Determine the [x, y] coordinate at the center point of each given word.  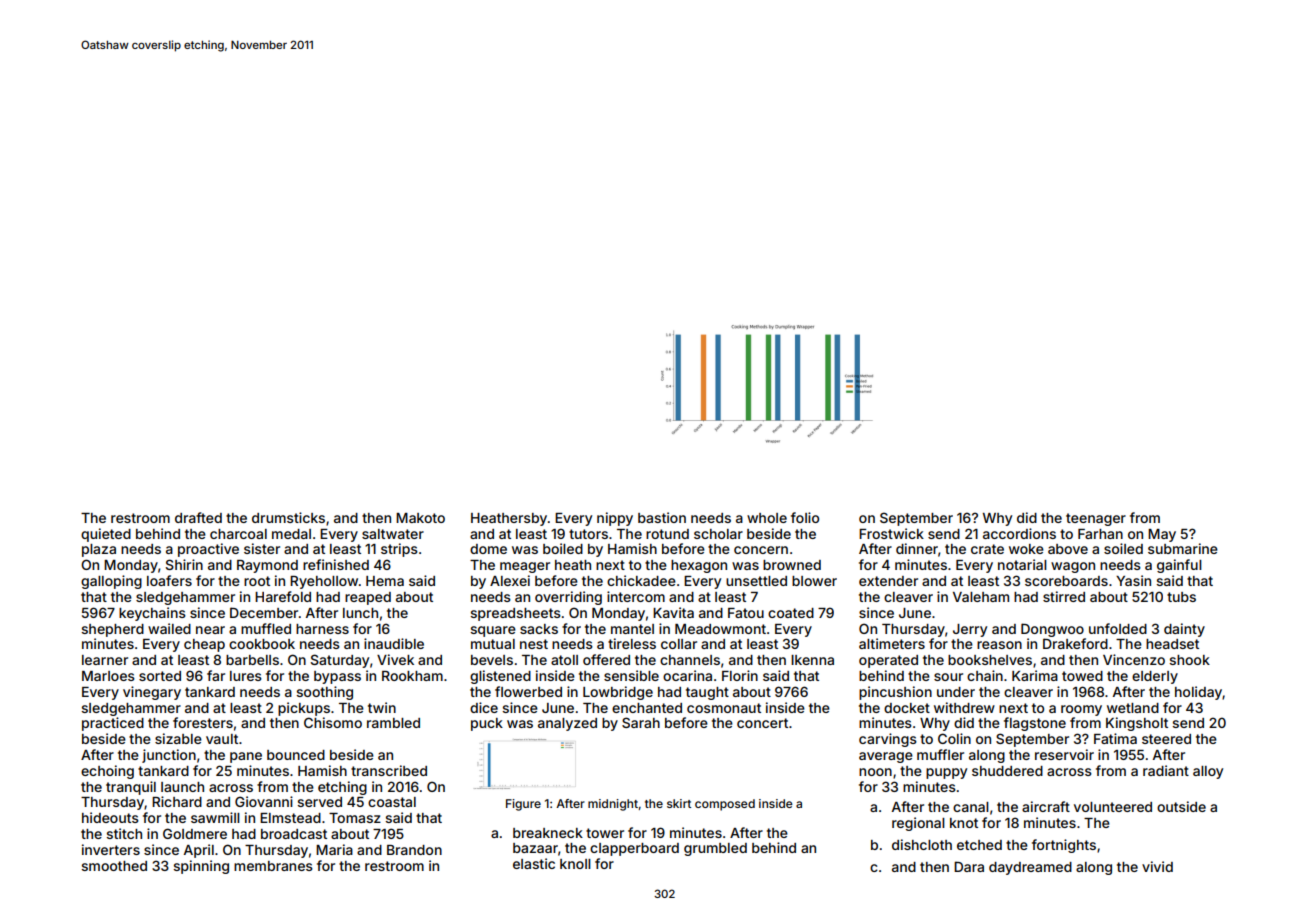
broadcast [294, 834]
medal [291, 534]
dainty [1184, 630]
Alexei [510, 580]
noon [875, 772]
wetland [1133, 708]
